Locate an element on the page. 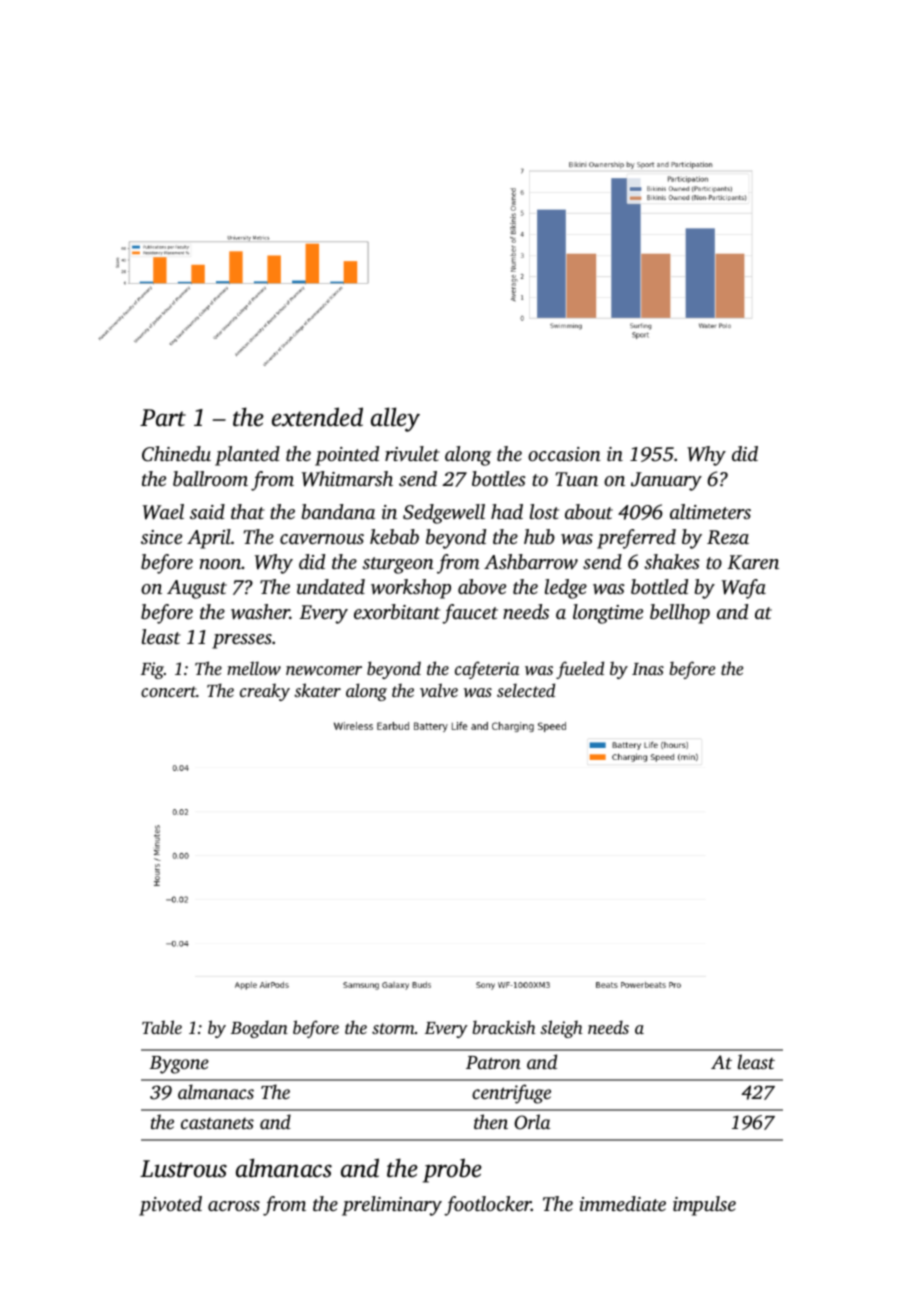 The width and height of the document is (924, 1311). occasion is located at coordinates (564, 454).
